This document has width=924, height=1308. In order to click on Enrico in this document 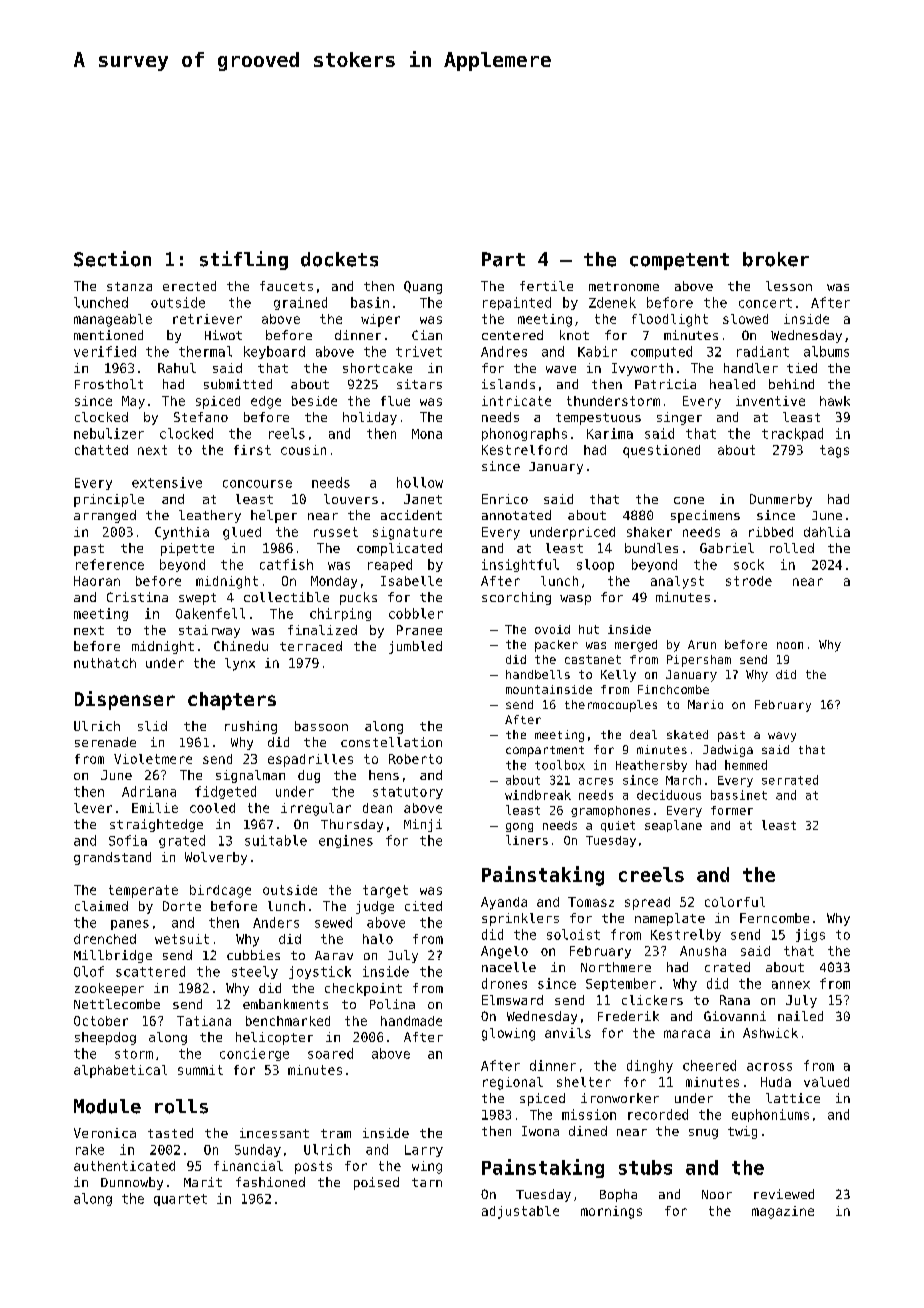, I will do `click(505, 499)`.
